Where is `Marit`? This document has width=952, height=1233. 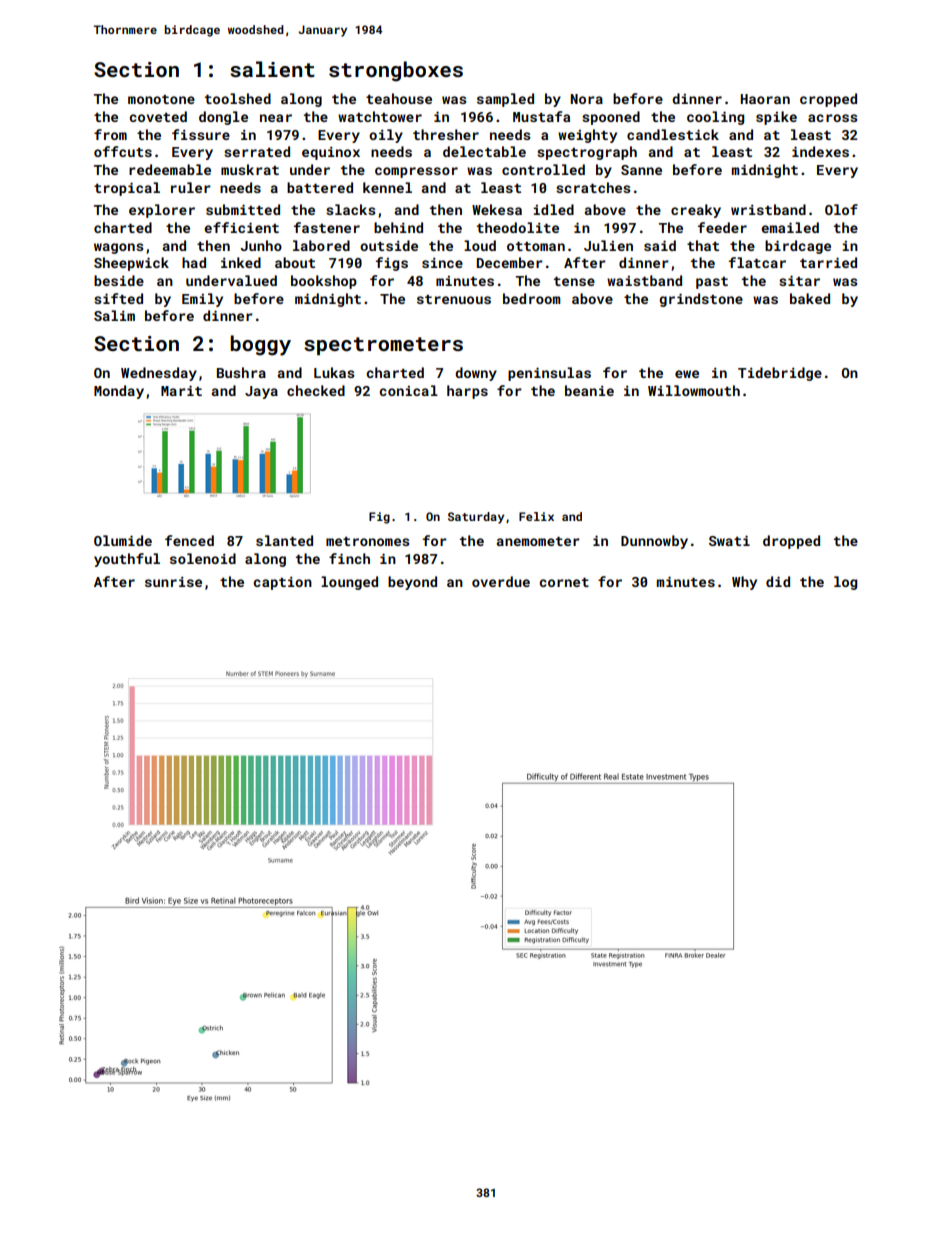 Marit is located at coordinates (181, 390).
